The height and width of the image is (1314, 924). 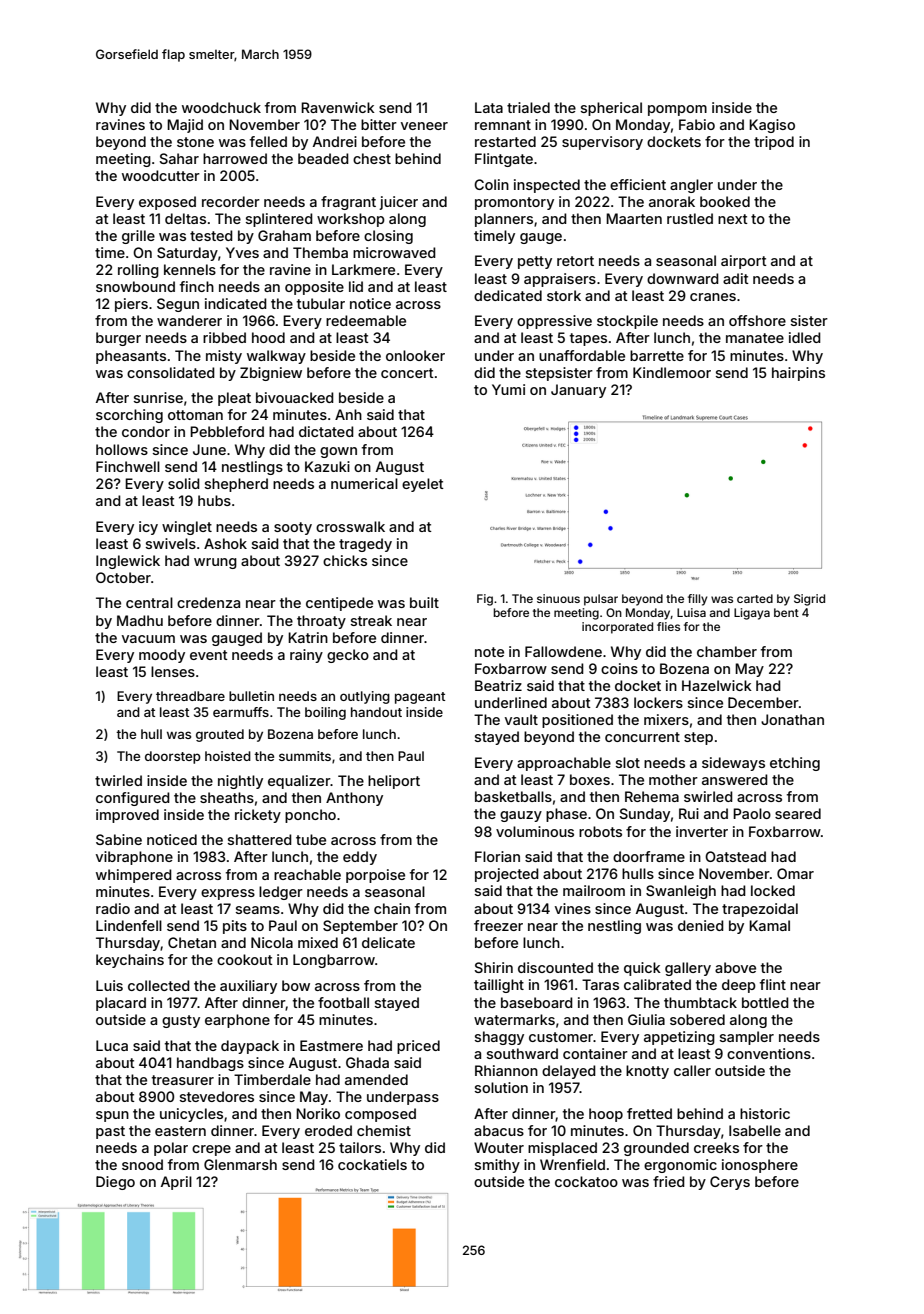 I want to click on Chetan, so click(x=192, y=942).
